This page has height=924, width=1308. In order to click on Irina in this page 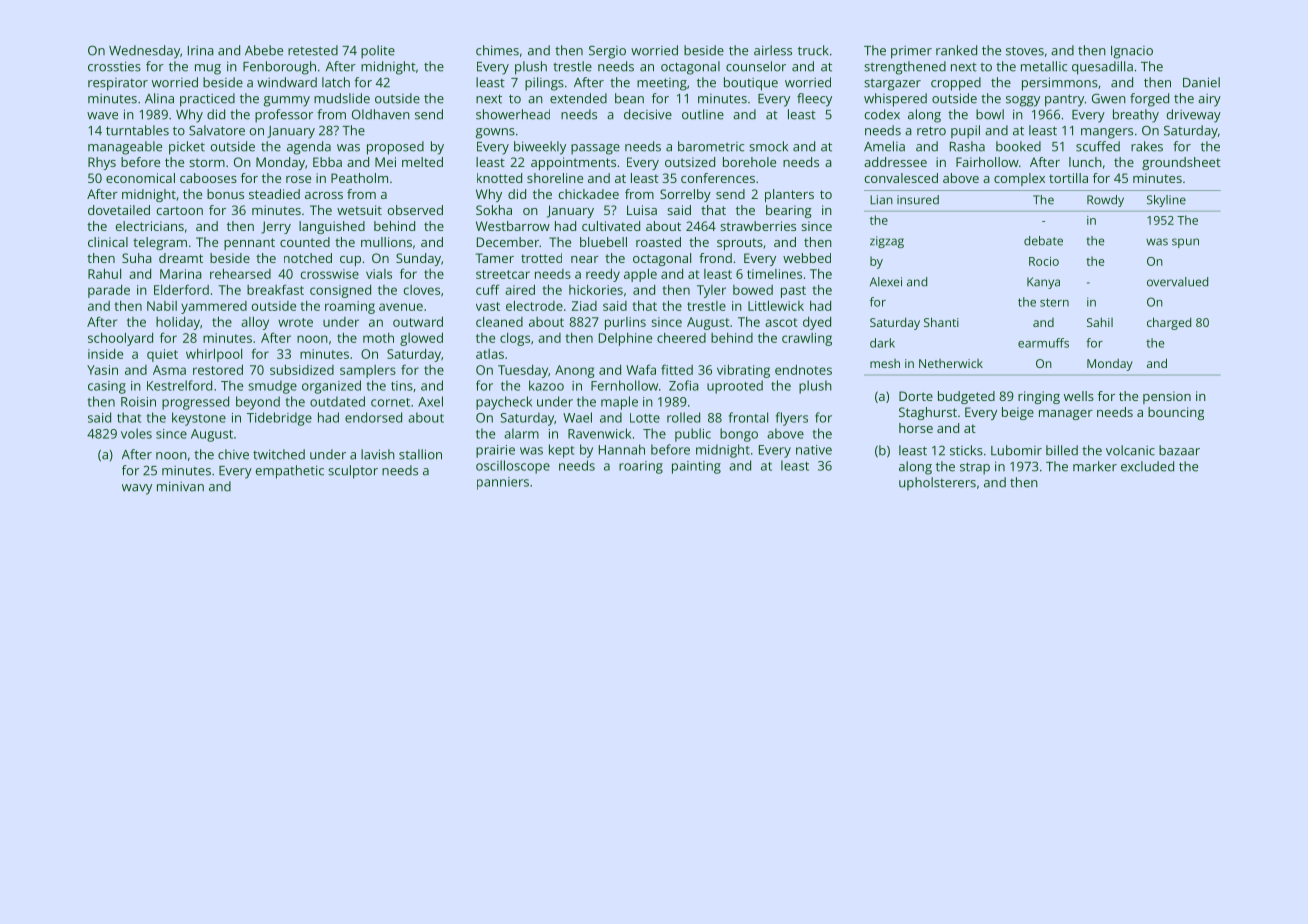, I will do `click(201, 50)`.
